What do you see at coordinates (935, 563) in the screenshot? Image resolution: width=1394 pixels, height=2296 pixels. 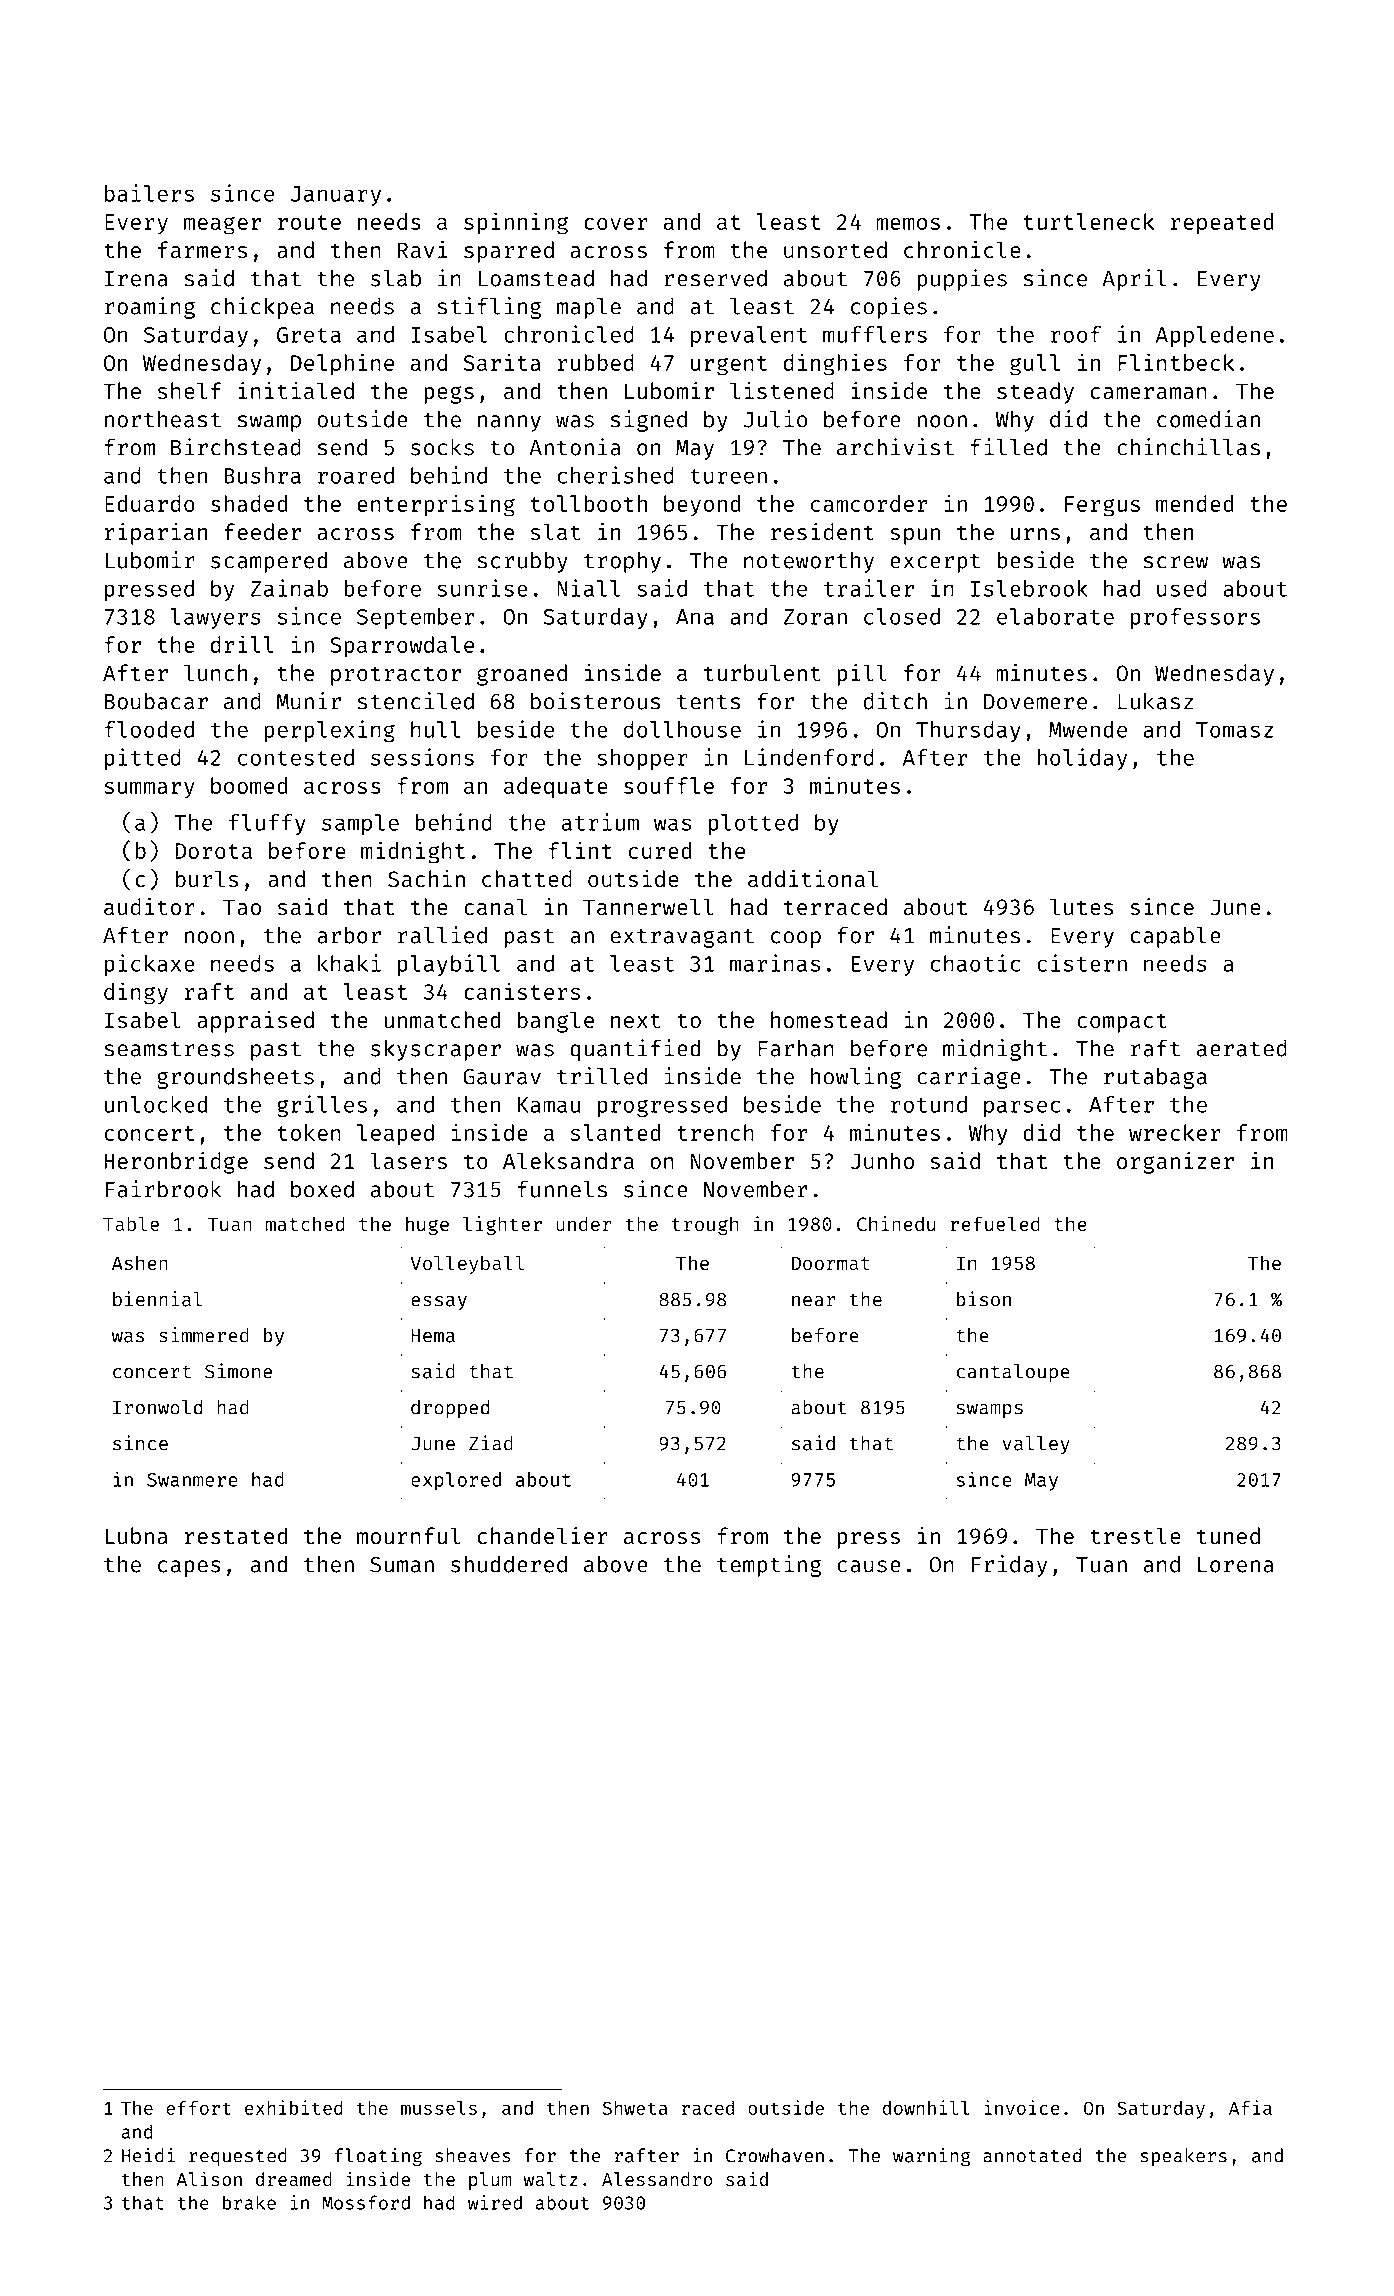 I see `excerpt` at bounding box center [935, 563].
